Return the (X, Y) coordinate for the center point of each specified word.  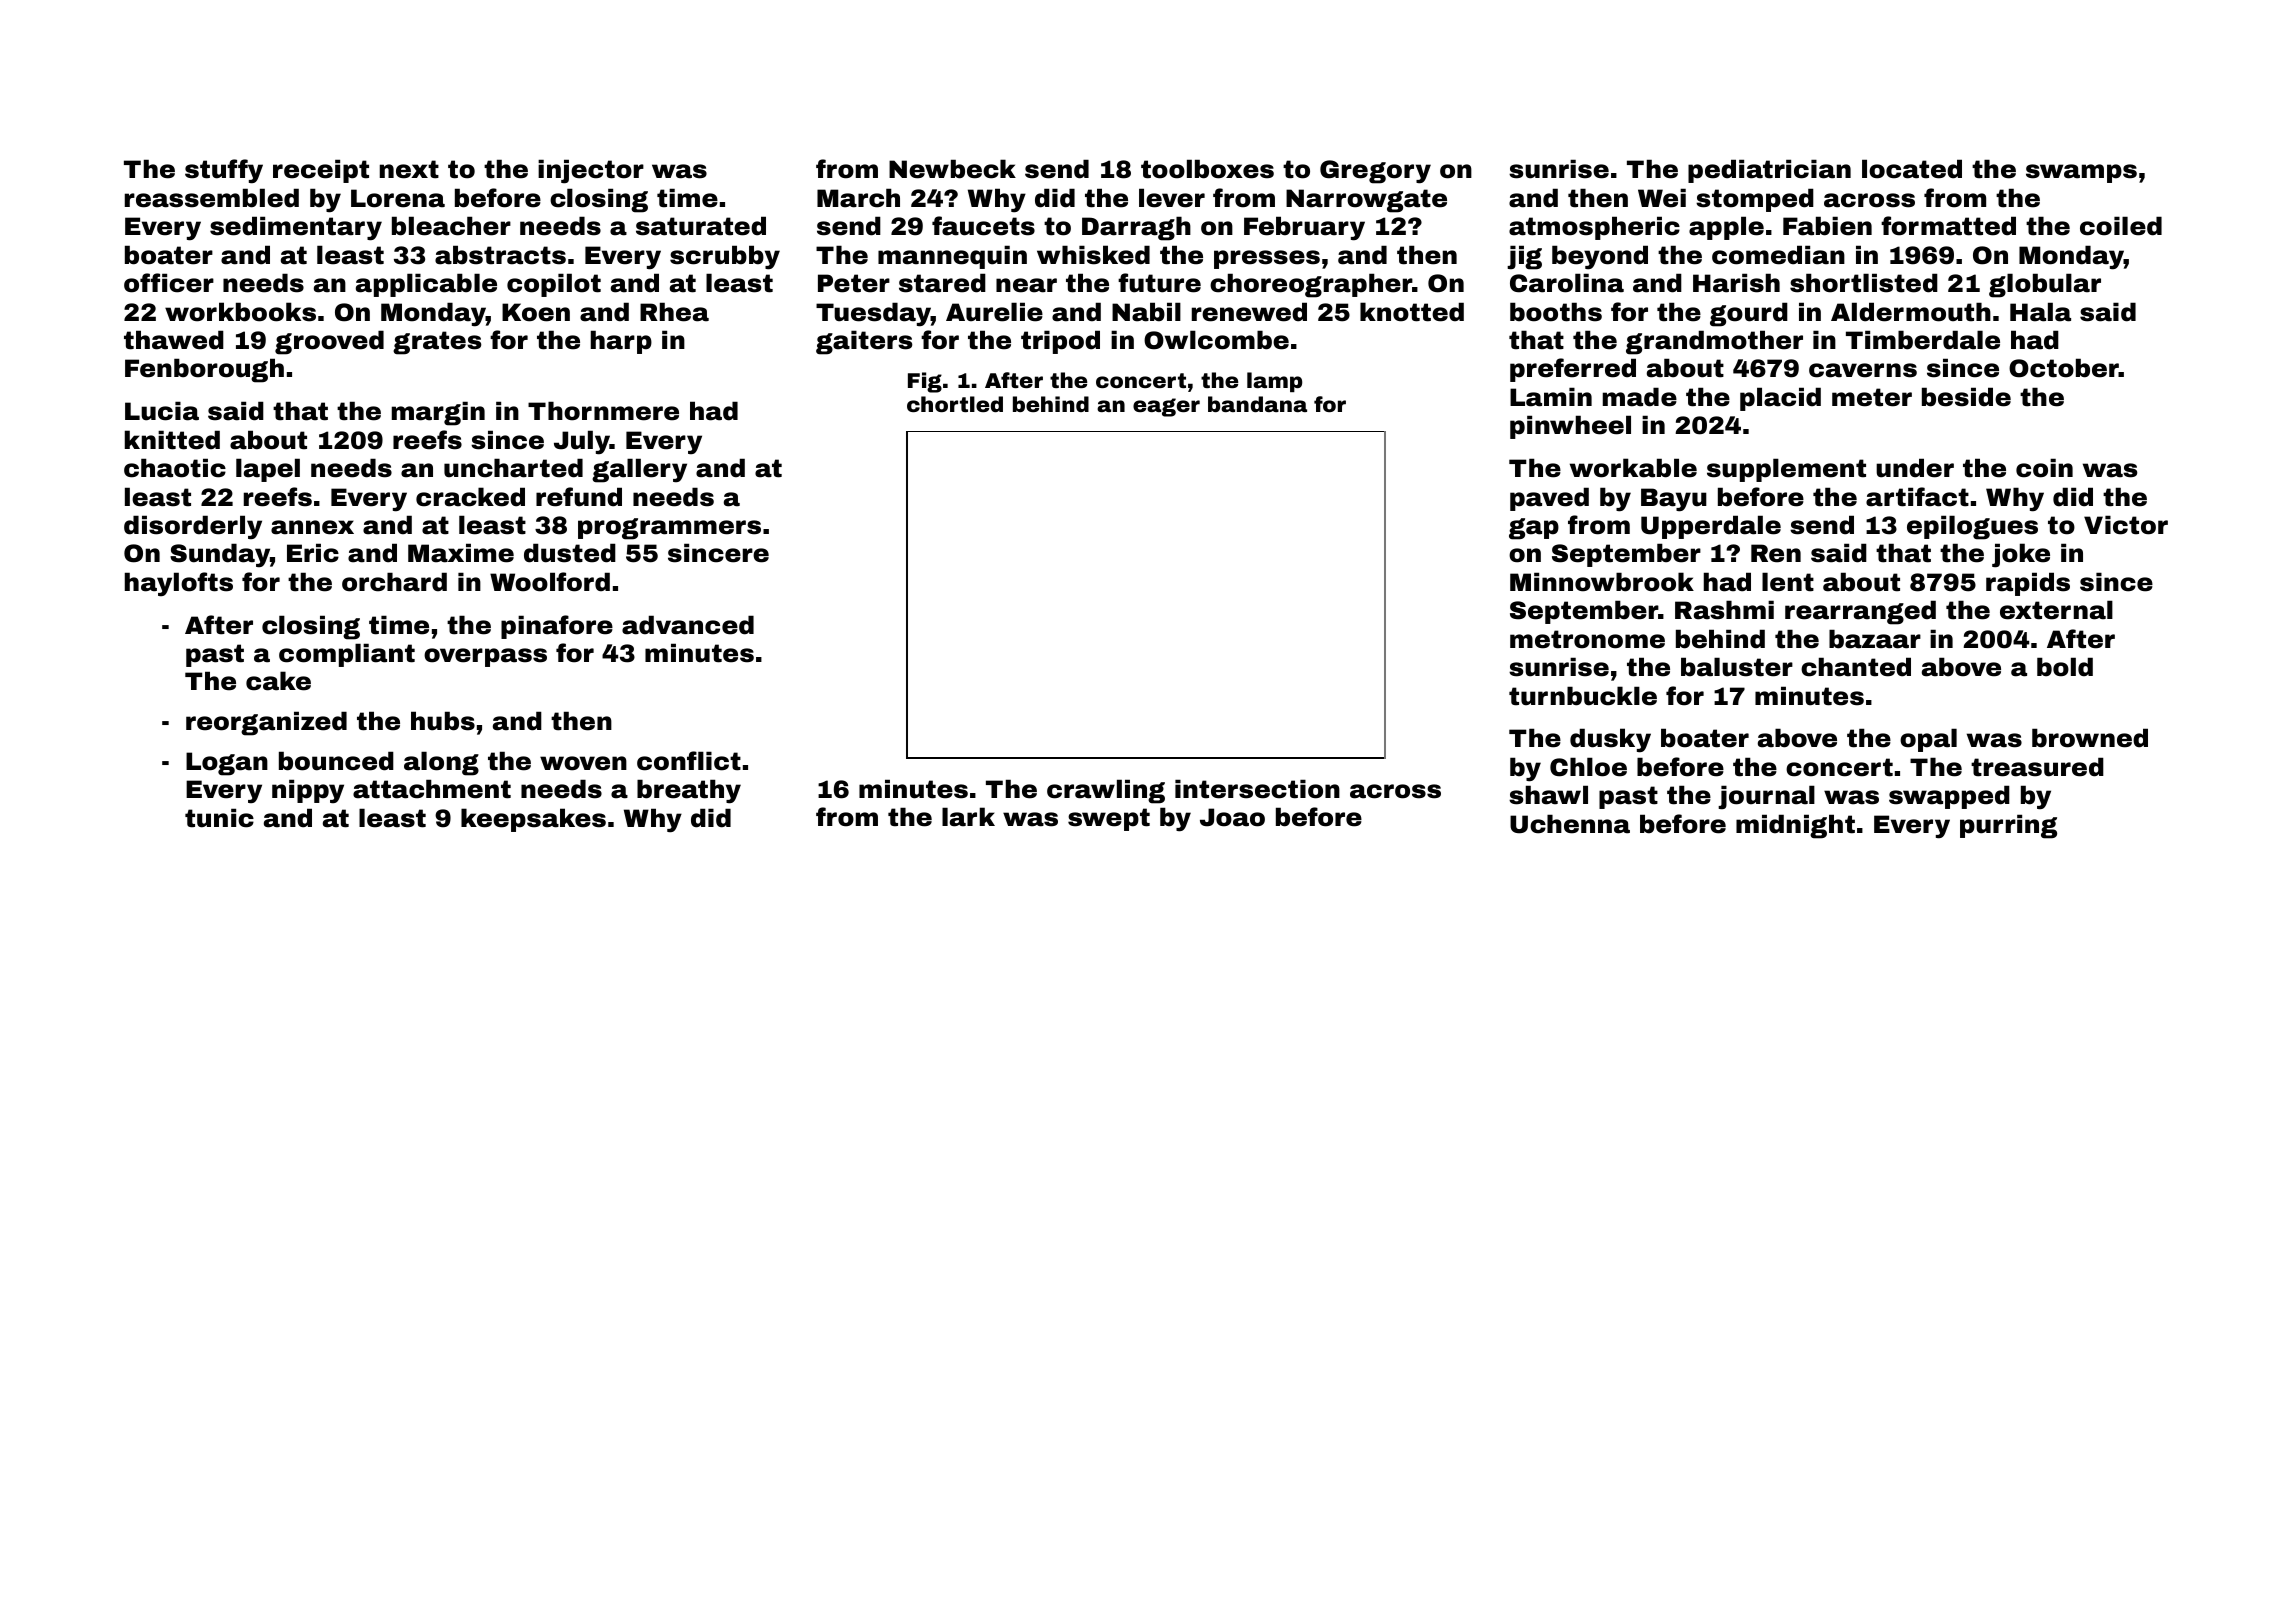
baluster (1737, 667)
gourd (1749, 314)
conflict (689, 761)
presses (1267, 259)
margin (438, 413)
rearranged (1860, 612)
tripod (1060, 342)
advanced (688, 625)
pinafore (557, 627)
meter (1872, 397)
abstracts (500, 255)
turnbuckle (1583, 696)
